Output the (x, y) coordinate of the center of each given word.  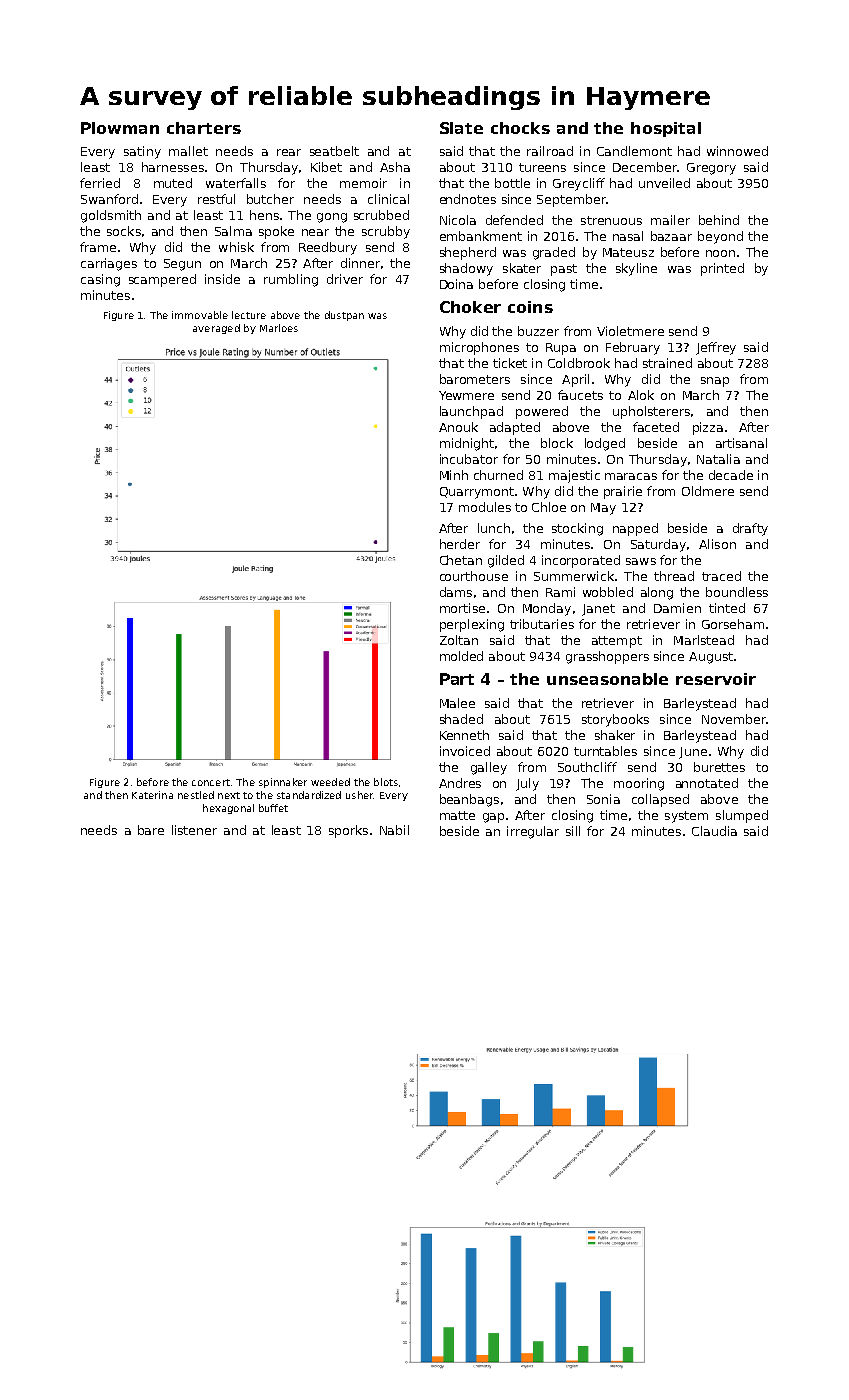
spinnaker (283, 783)
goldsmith (111, 216)
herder (460, 544)
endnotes (468, 199)
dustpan (344, 316)
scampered (162, 280)
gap (493, 818)
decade (731, 475)
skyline (636, 269)
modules (485, 507)
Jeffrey (716, 348)
